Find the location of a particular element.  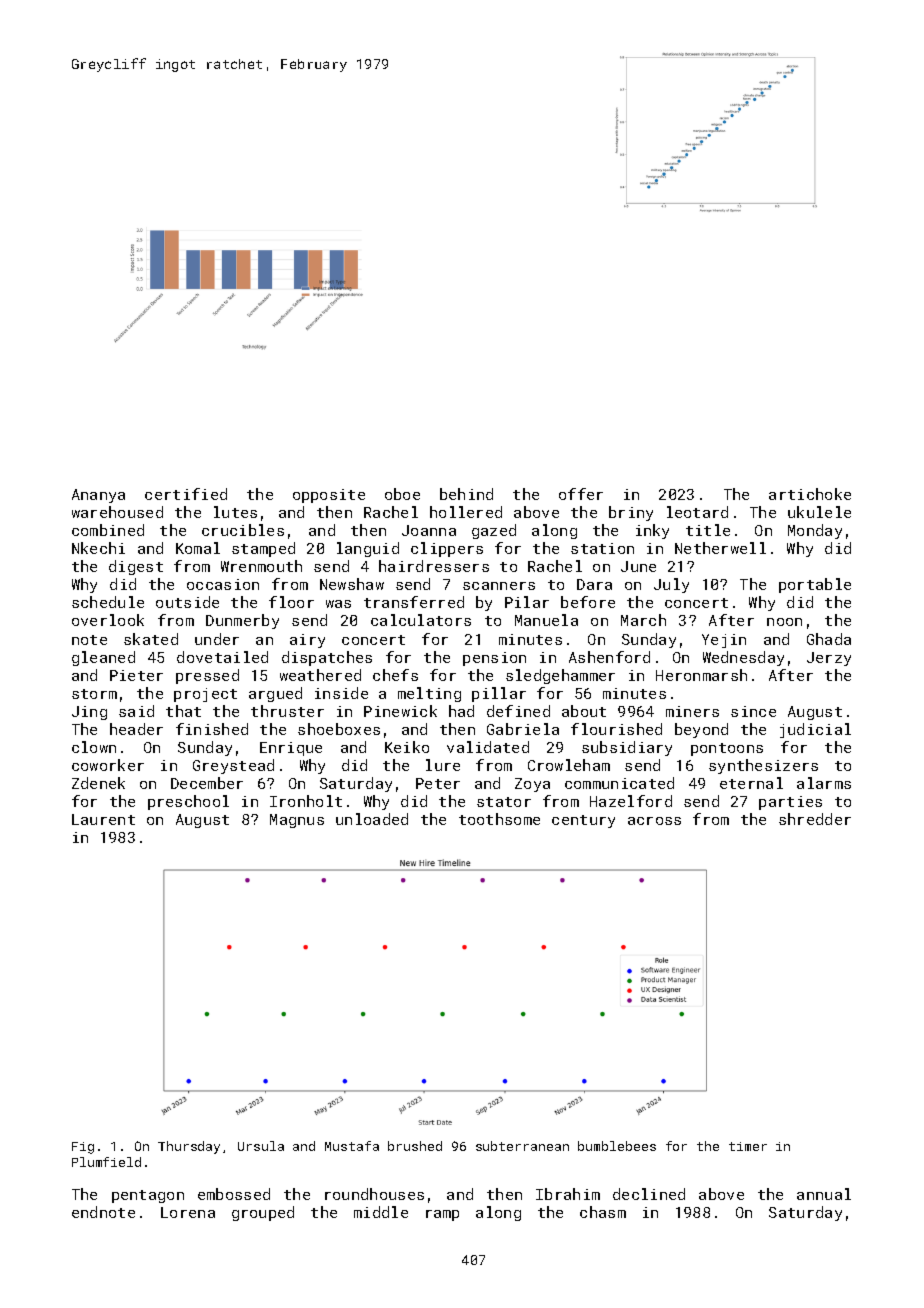

shredder is located at coordinates (815, 819).
